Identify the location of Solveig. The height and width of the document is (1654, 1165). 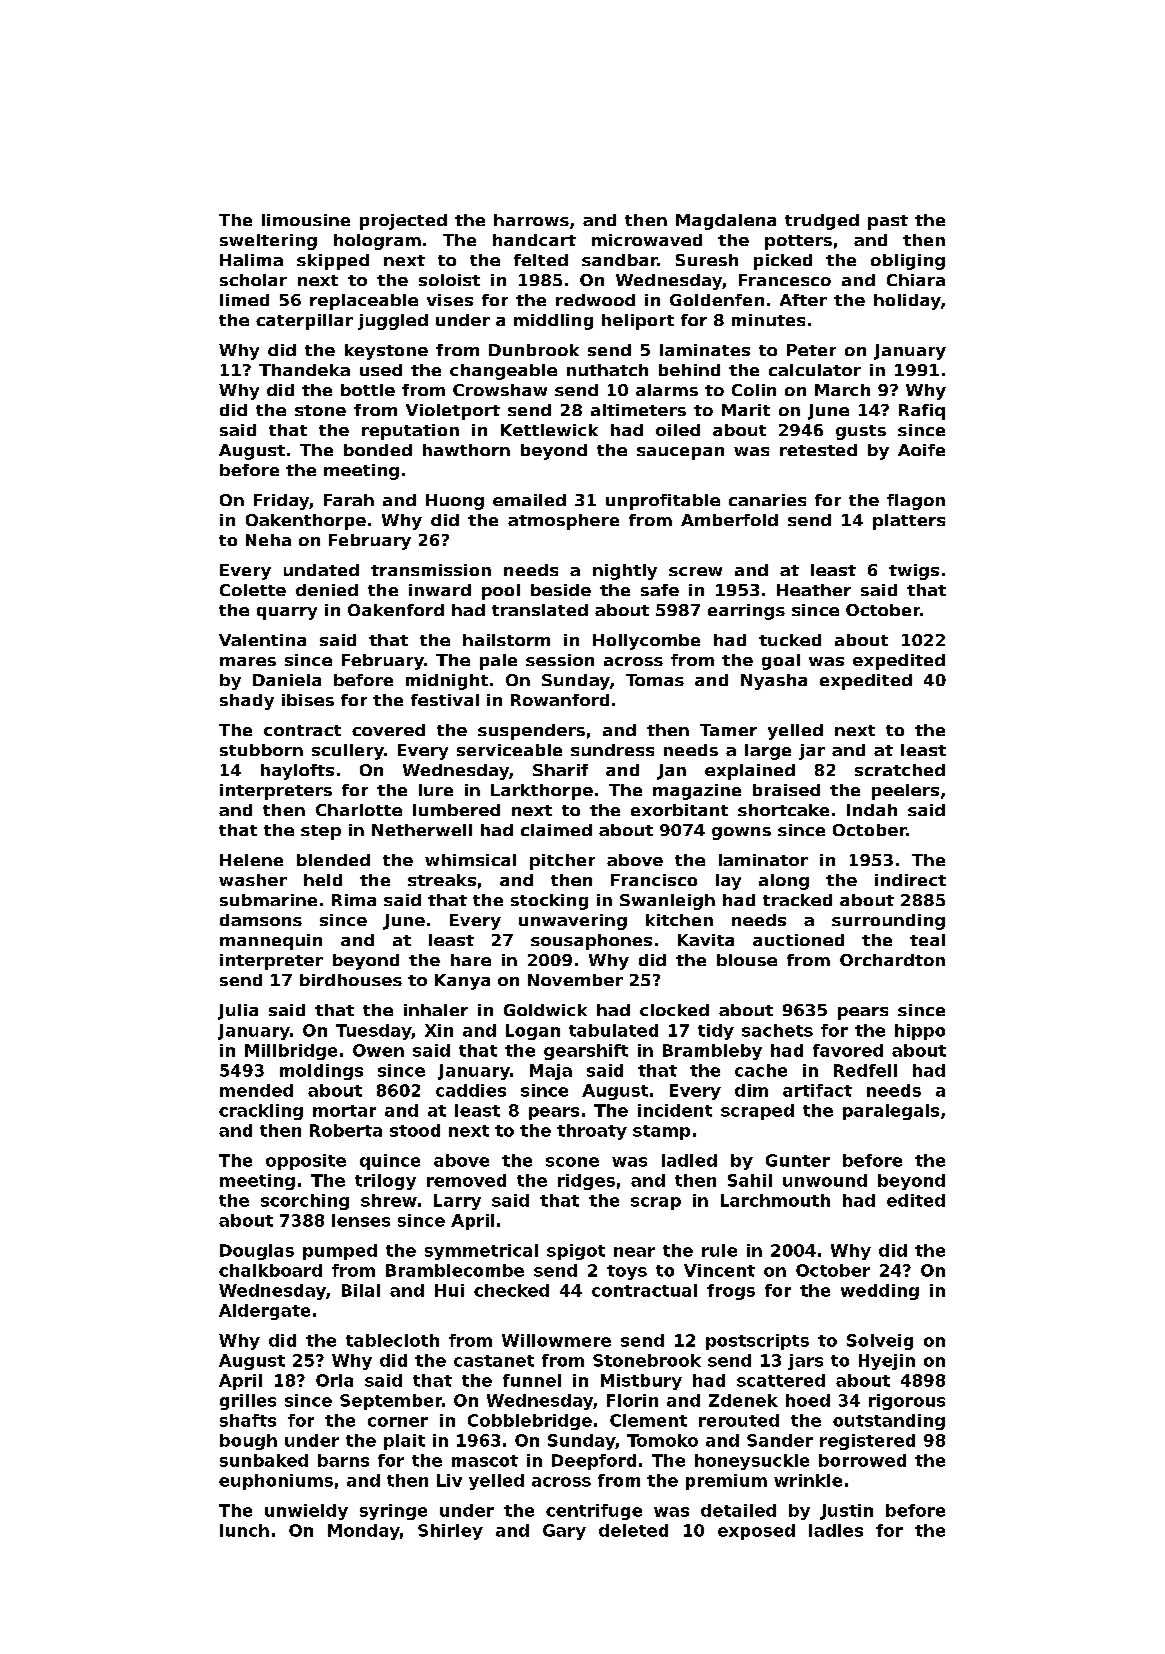
(880, 1342).
